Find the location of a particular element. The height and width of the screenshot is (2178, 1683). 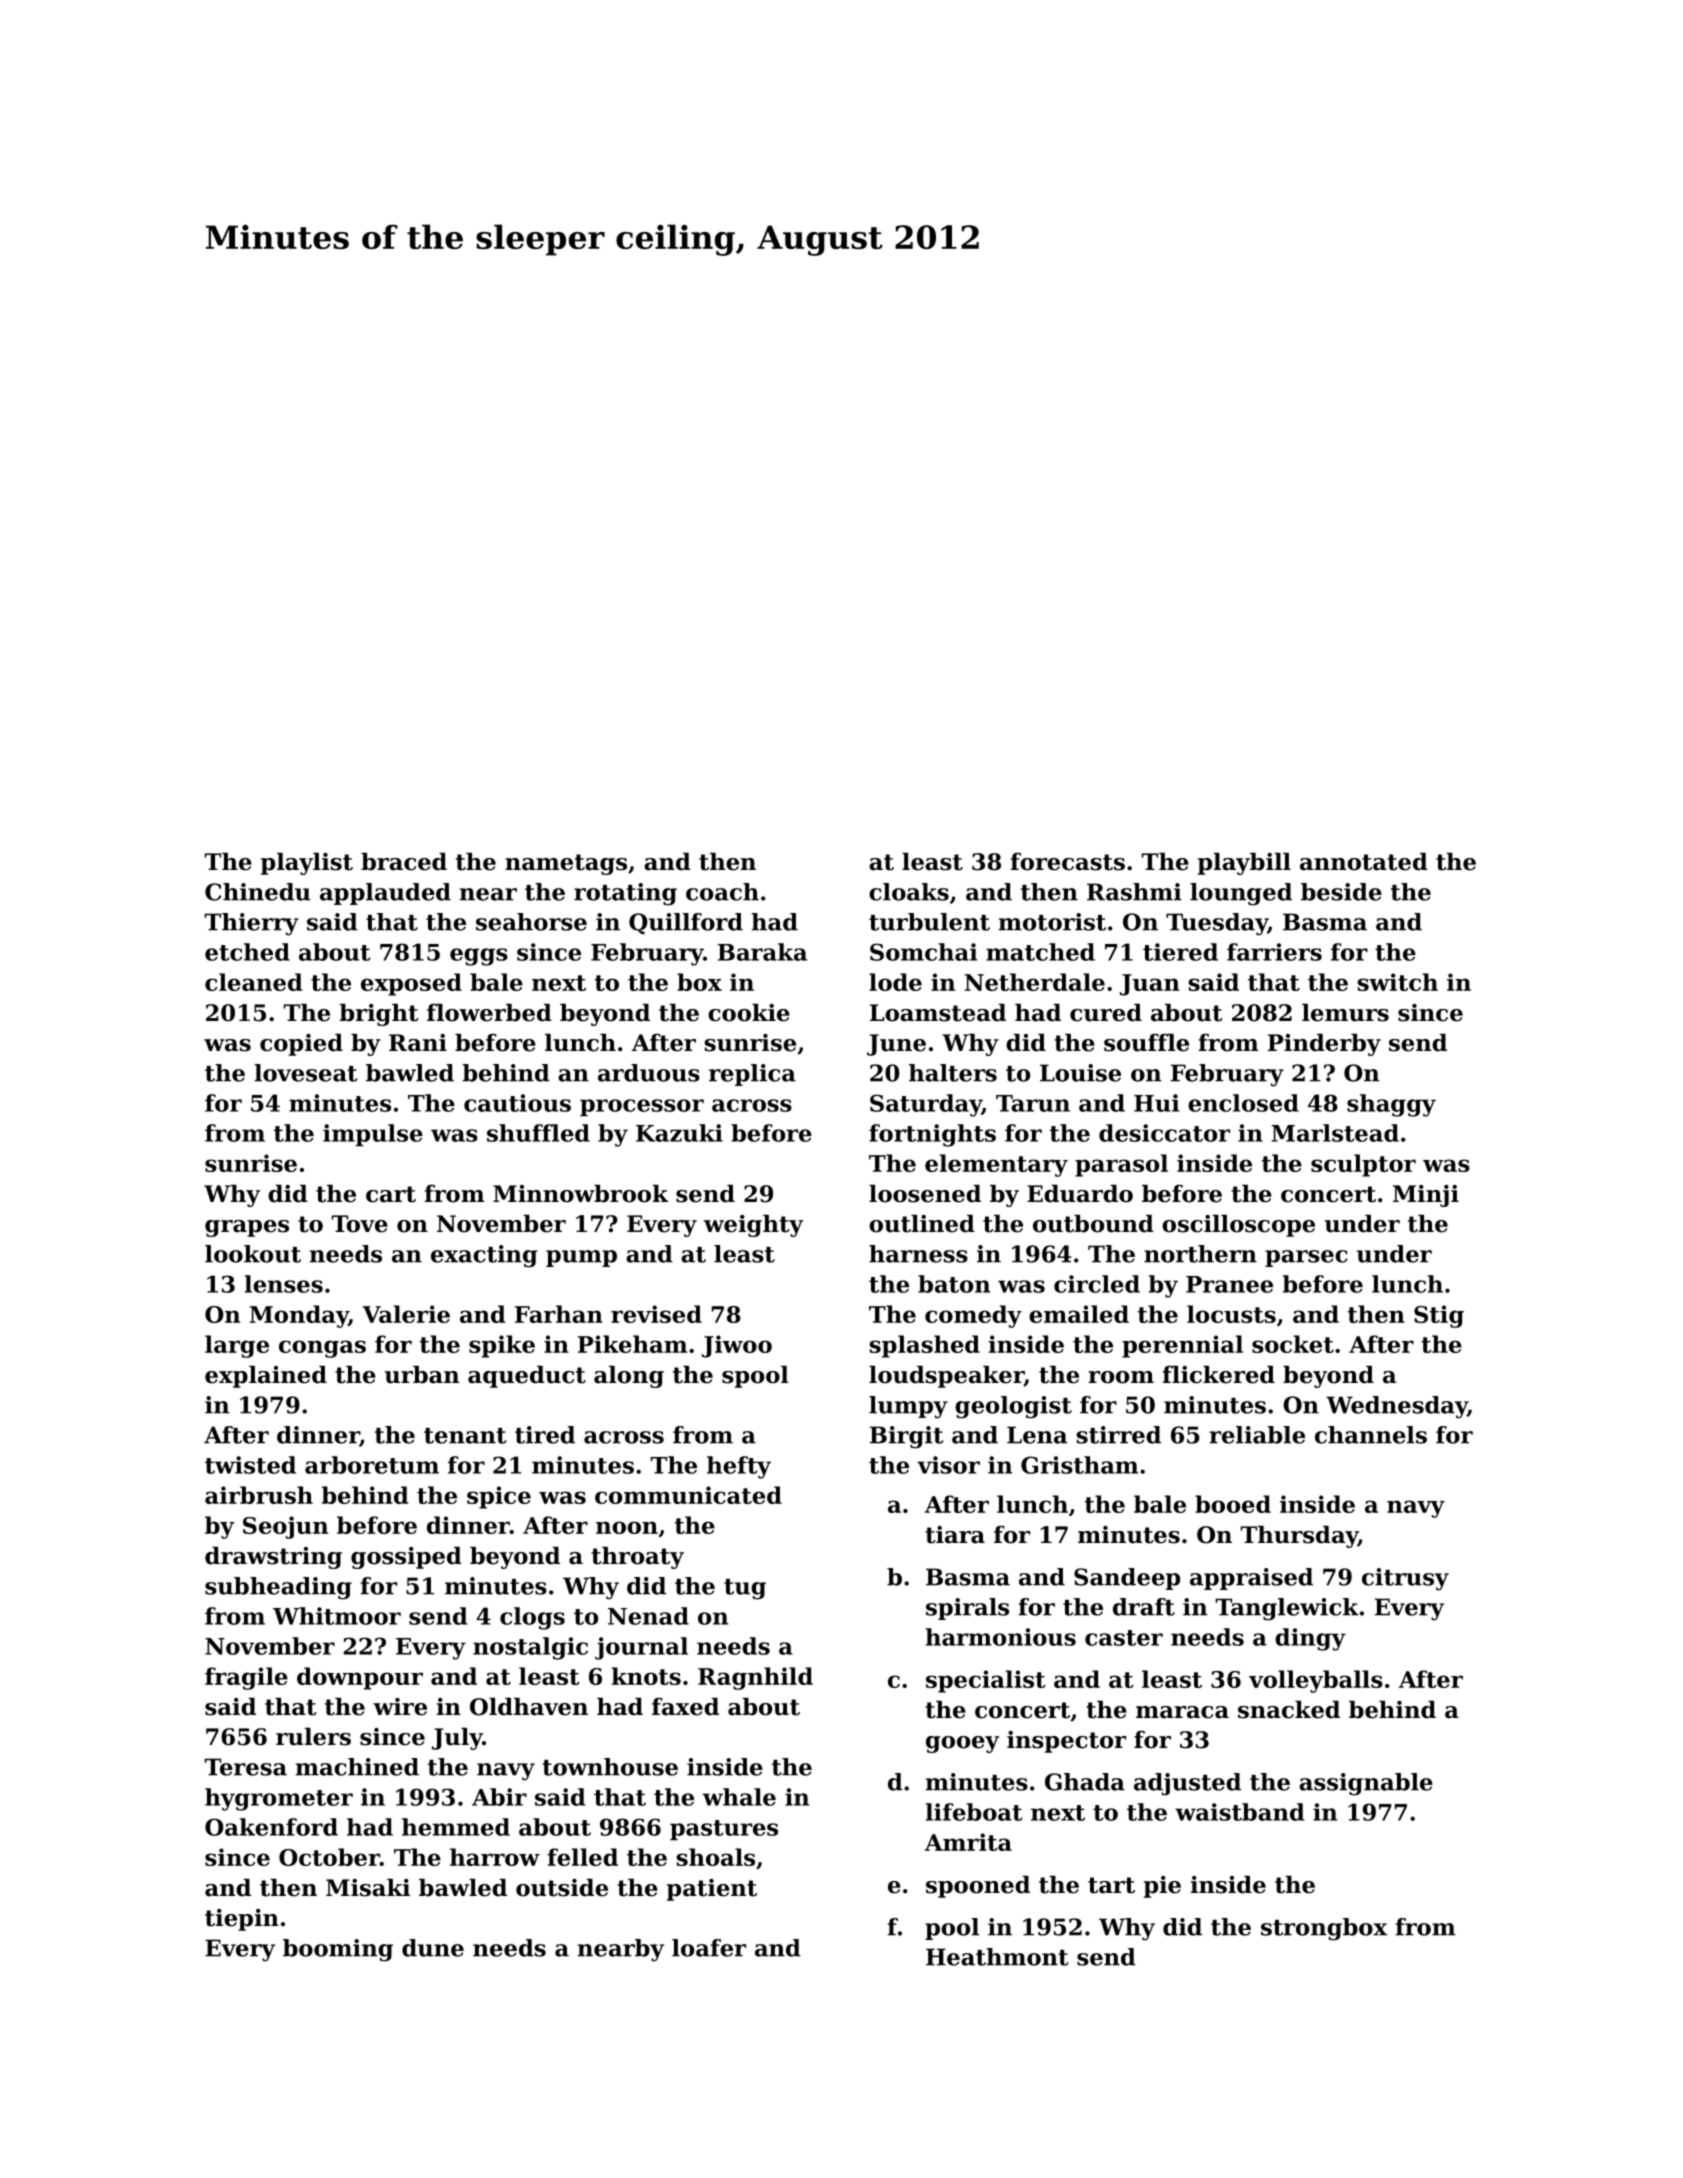

braced is located at coordinates (404, 862).
